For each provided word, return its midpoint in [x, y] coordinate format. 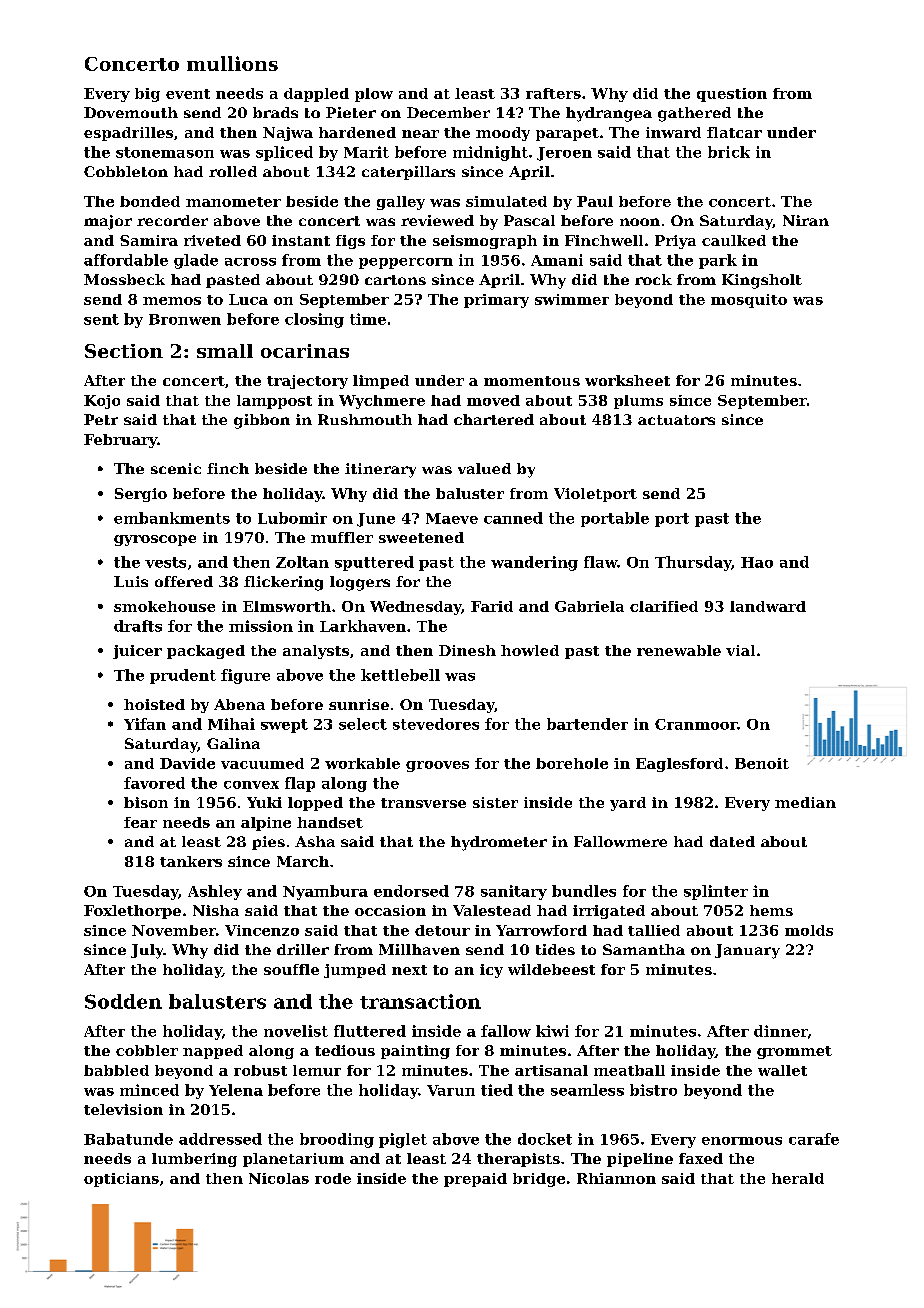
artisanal [551, 1070]
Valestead [492, 910]
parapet [567, 134]
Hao [757, 562]
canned [513, 518]
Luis [131, 581]
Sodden [123, 1001]
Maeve [452, 518]
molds [809, 930]
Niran [806, 220]
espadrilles [128, 134]
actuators [676, 420]
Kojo [102, 402]
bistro [653, 1090]
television [123, 1109]
